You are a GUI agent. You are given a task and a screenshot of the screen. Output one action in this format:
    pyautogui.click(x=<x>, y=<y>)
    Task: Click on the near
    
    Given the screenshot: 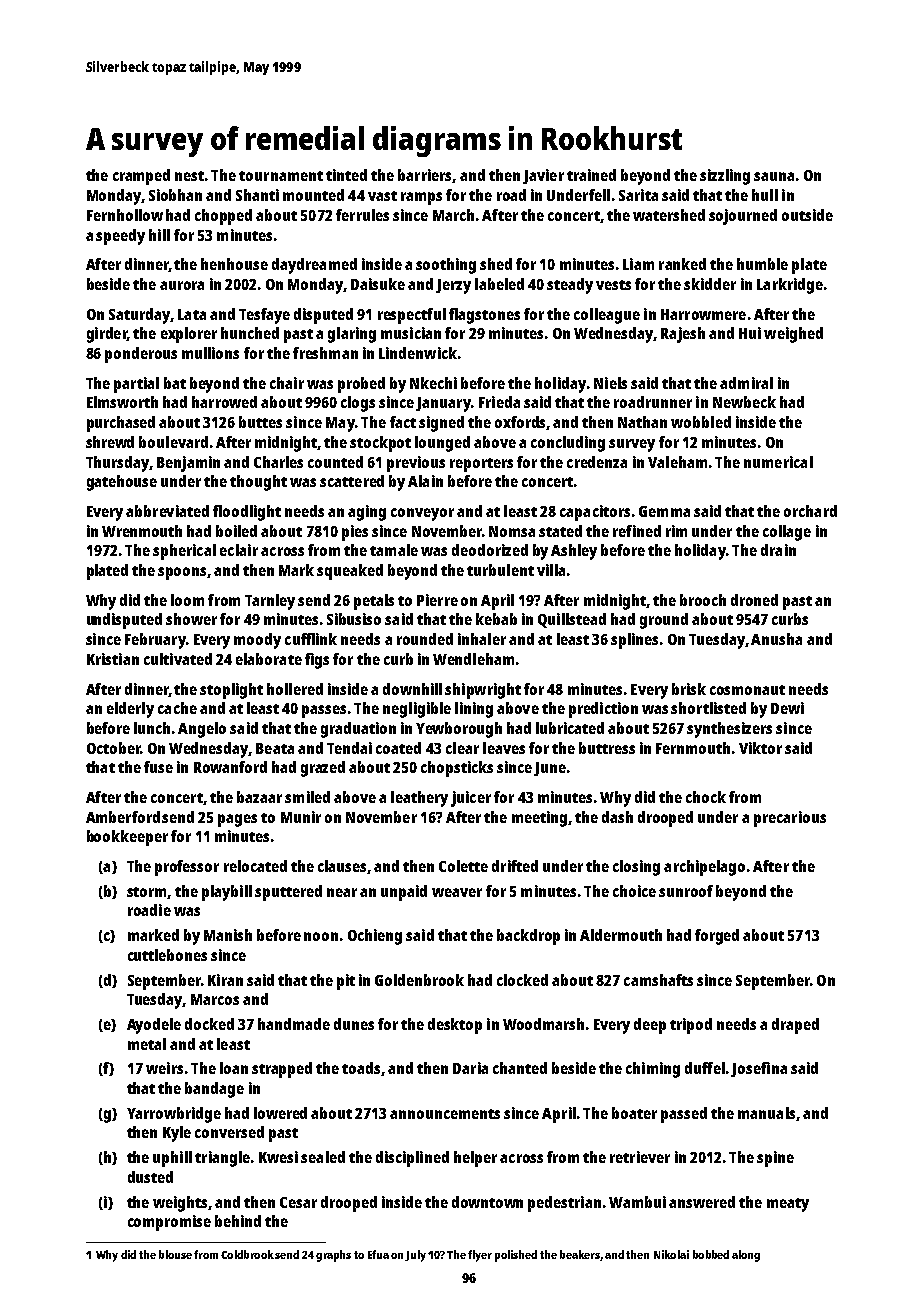 What is the action you would take?
    pyautogui.click(x=342, y=892)
